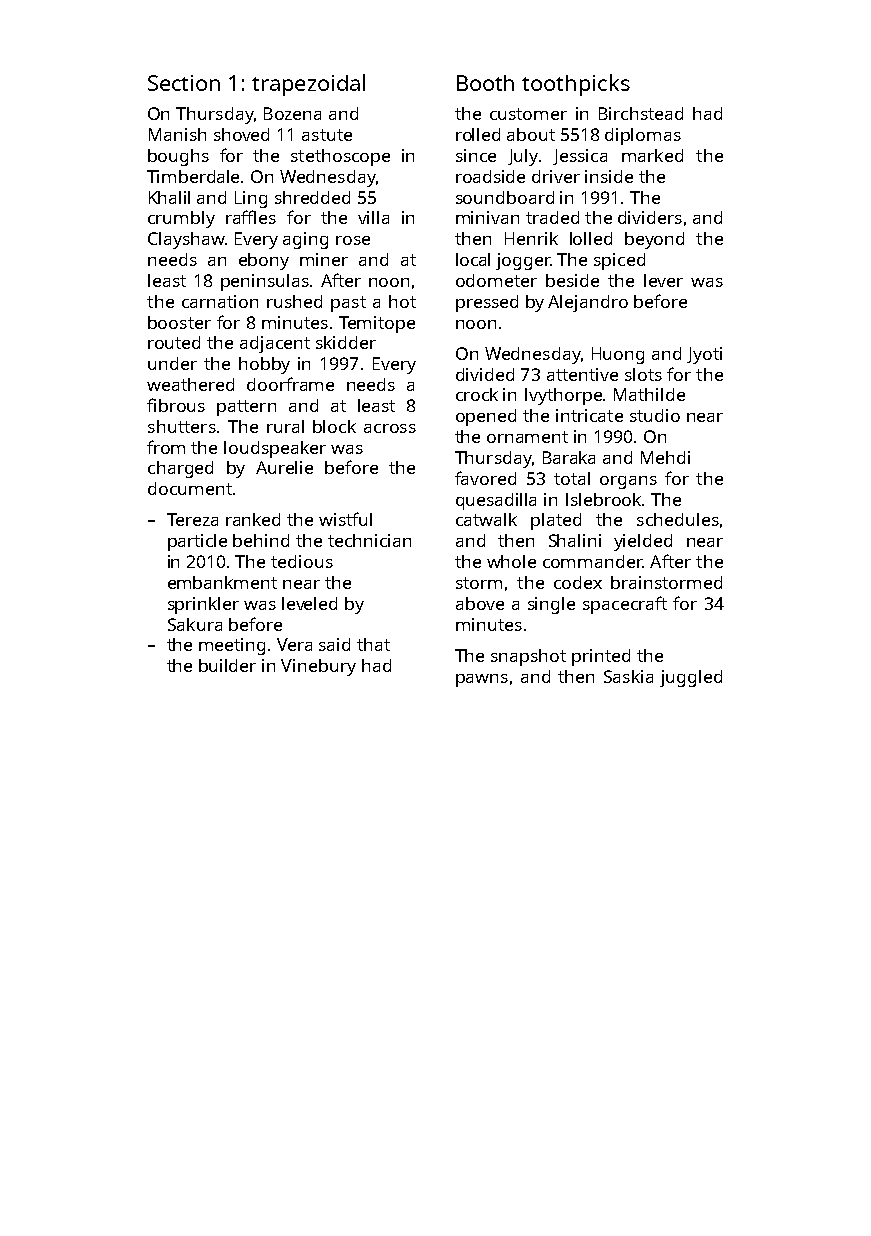 The height and width of the screenshot is (1236, 871). Describe the element at coordinates (227, 665) in the screenshot. I see `builder` at that location.
